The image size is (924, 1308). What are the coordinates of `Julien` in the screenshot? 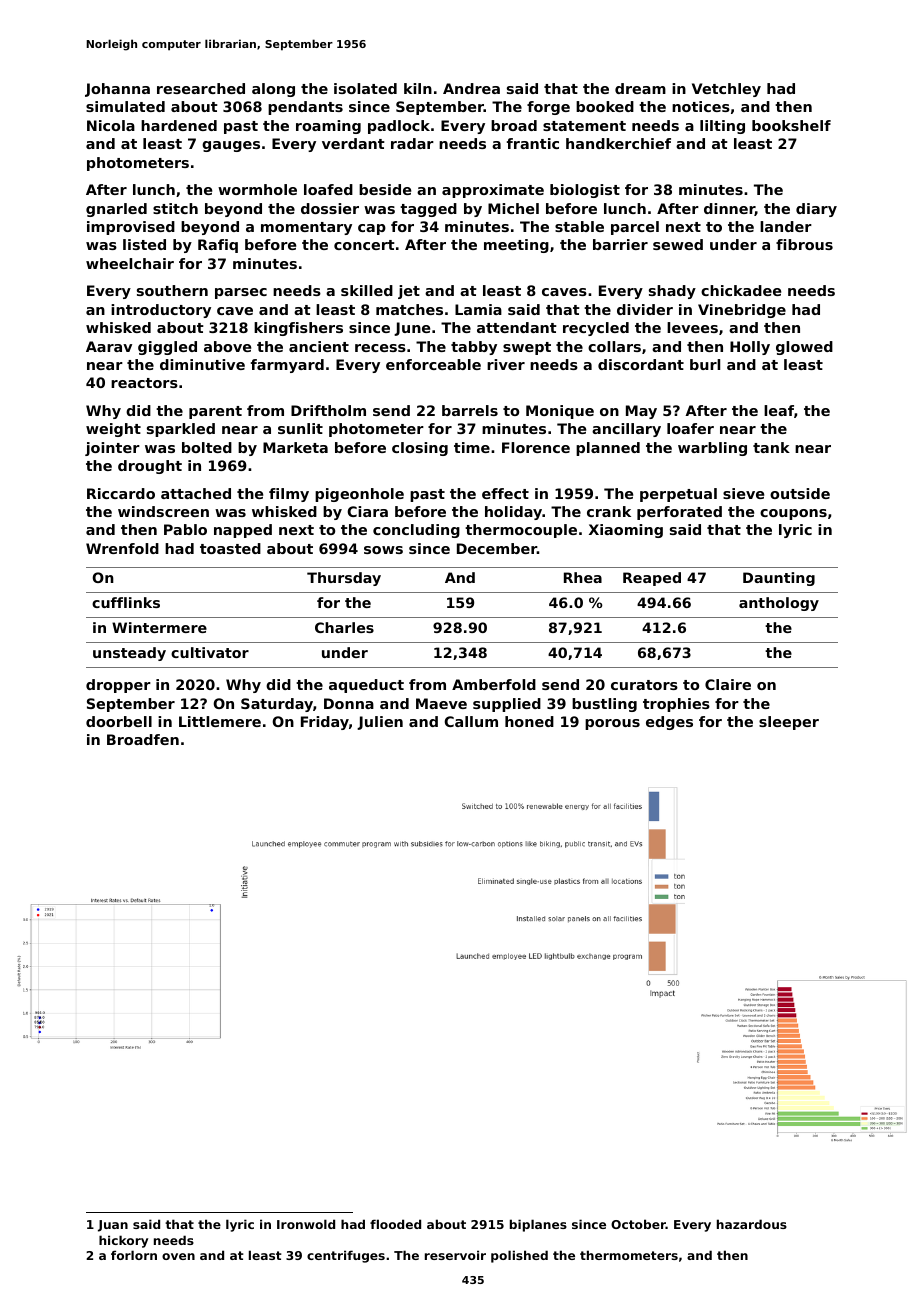 It's located at (380, 723).
